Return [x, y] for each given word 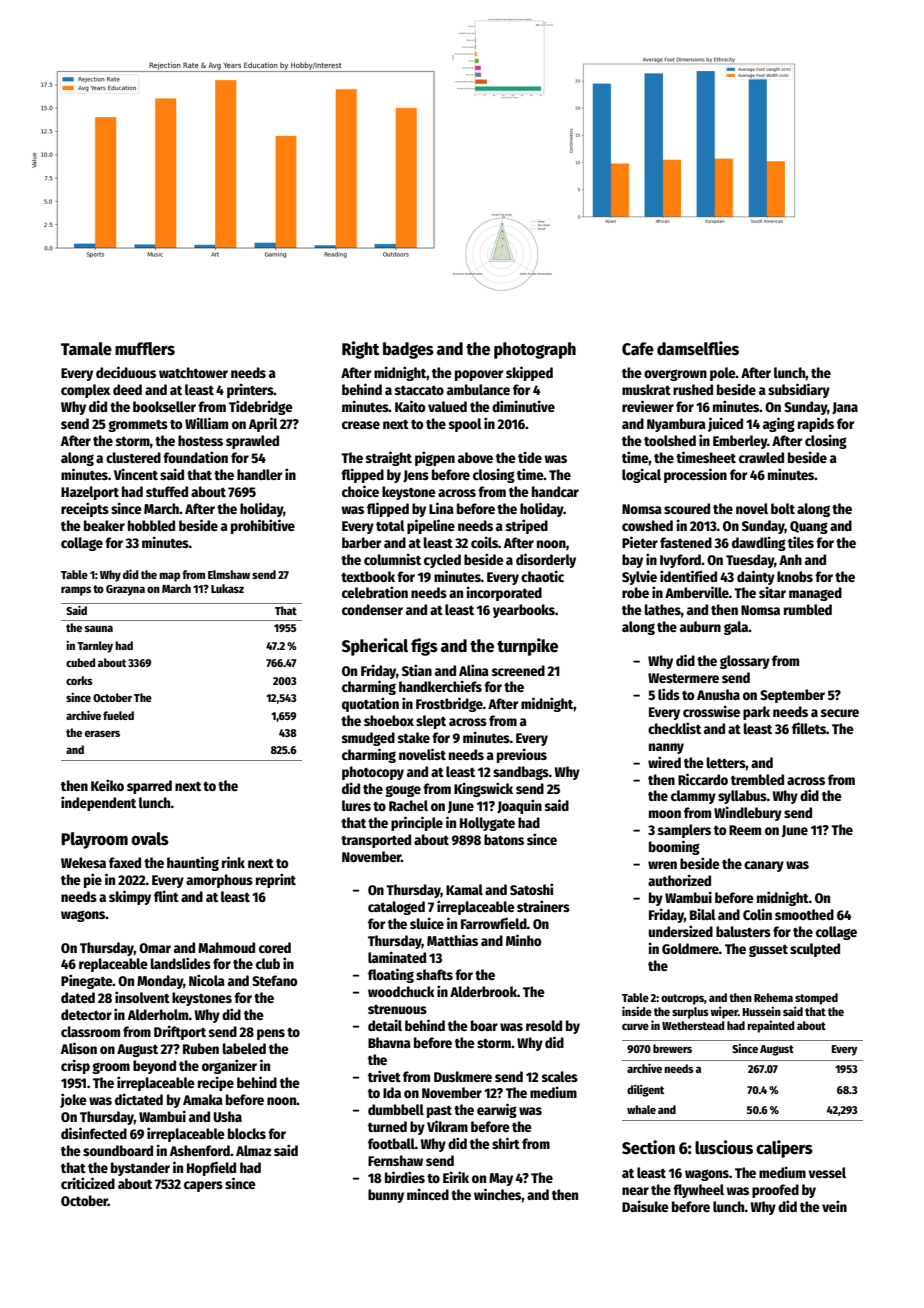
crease [361, 425]
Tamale [86, 349]
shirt [506, 1143]
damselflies [698, 348]
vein [834, 1206]
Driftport [180, 1032]
